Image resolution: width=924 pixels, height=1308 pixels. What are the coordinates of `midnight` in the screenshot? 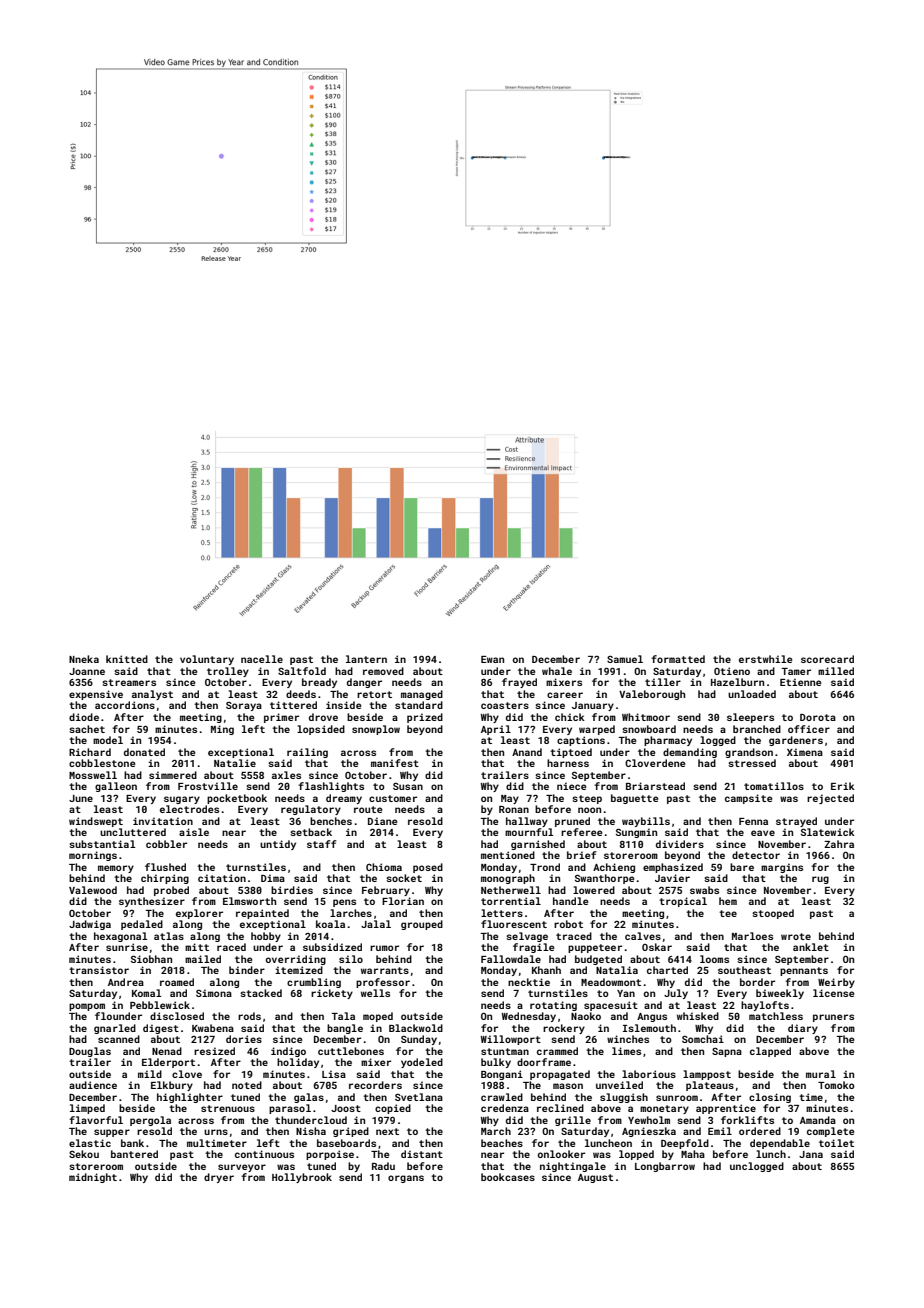 It's located at (93, 1178).
